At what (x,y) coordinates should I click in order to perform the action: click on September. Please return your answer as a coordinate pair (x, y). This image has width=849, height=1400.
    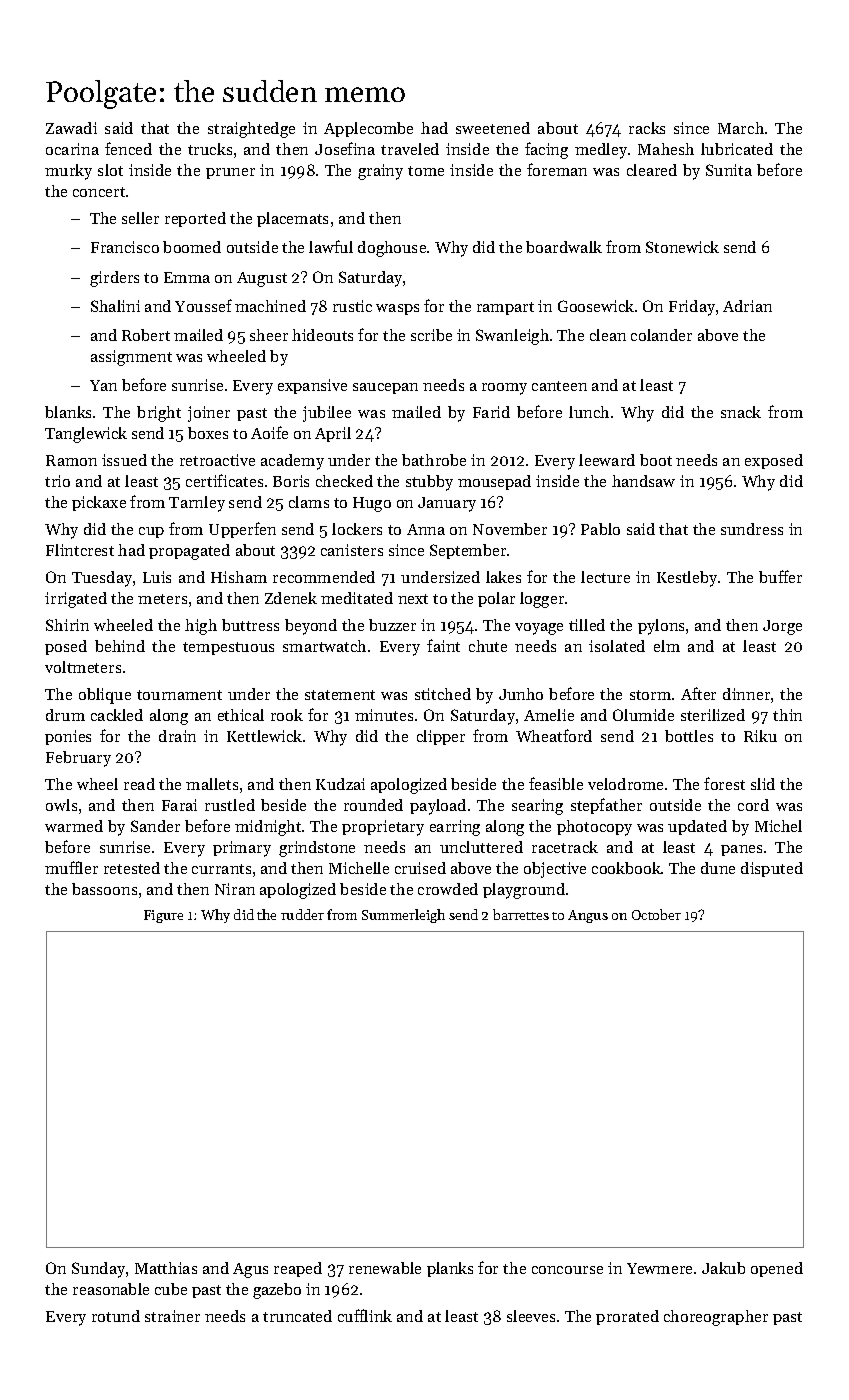
    Looking at the image, I should click on (468, 551).
